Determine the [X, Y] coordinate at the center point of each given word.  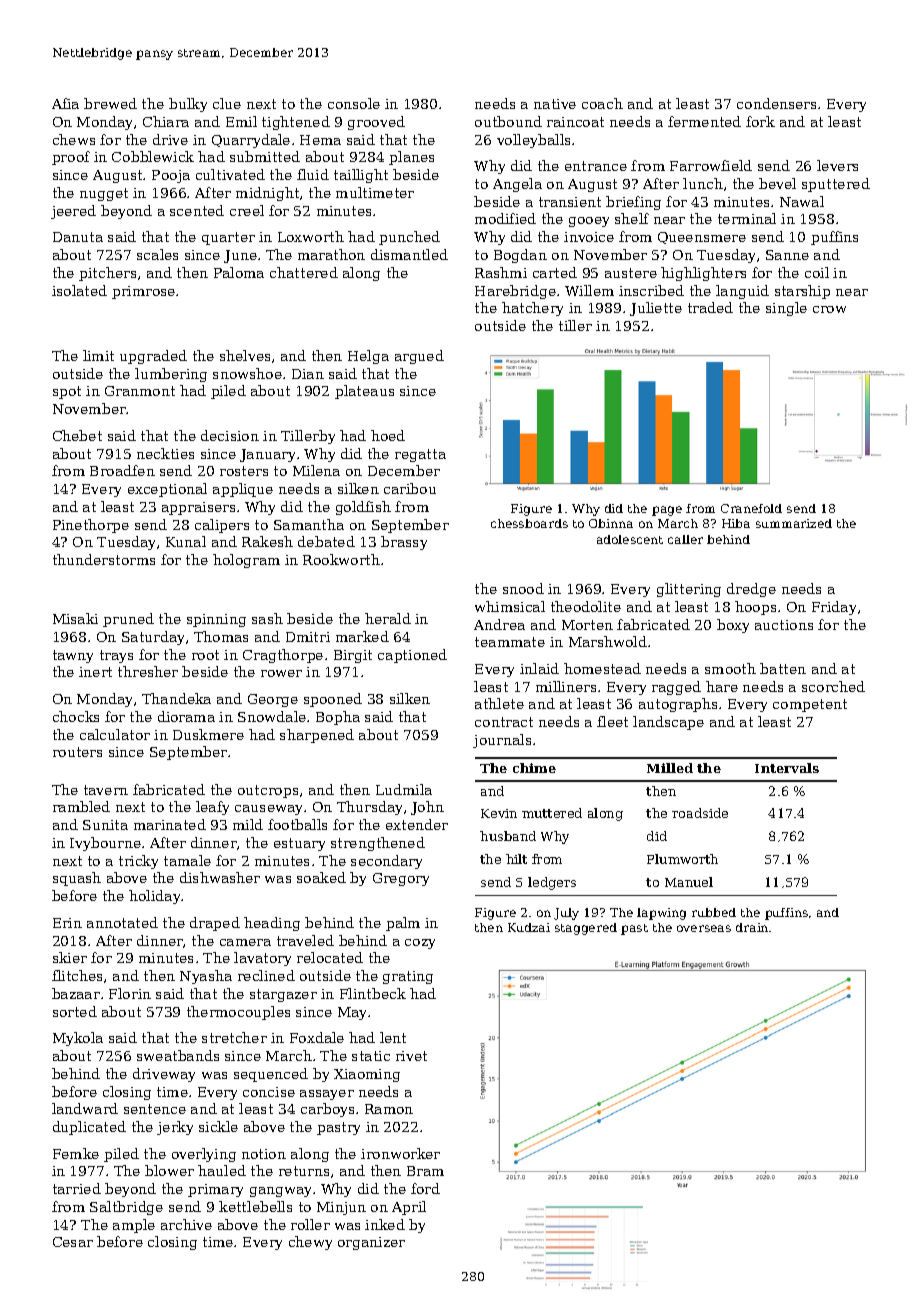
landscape [668, 723]
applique [243, 490]
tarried [77, 1188]
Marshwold [608, 641]
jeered [73, 212]
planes [411, 158]
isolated [79, 290]
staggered [586, 929]
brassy [404, 543]
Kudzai [529, 927]
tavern [106, 790]
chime [534, 768]
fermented [704, 121]
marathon [331, 254]
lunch [703, 183]
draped [215, 924]
